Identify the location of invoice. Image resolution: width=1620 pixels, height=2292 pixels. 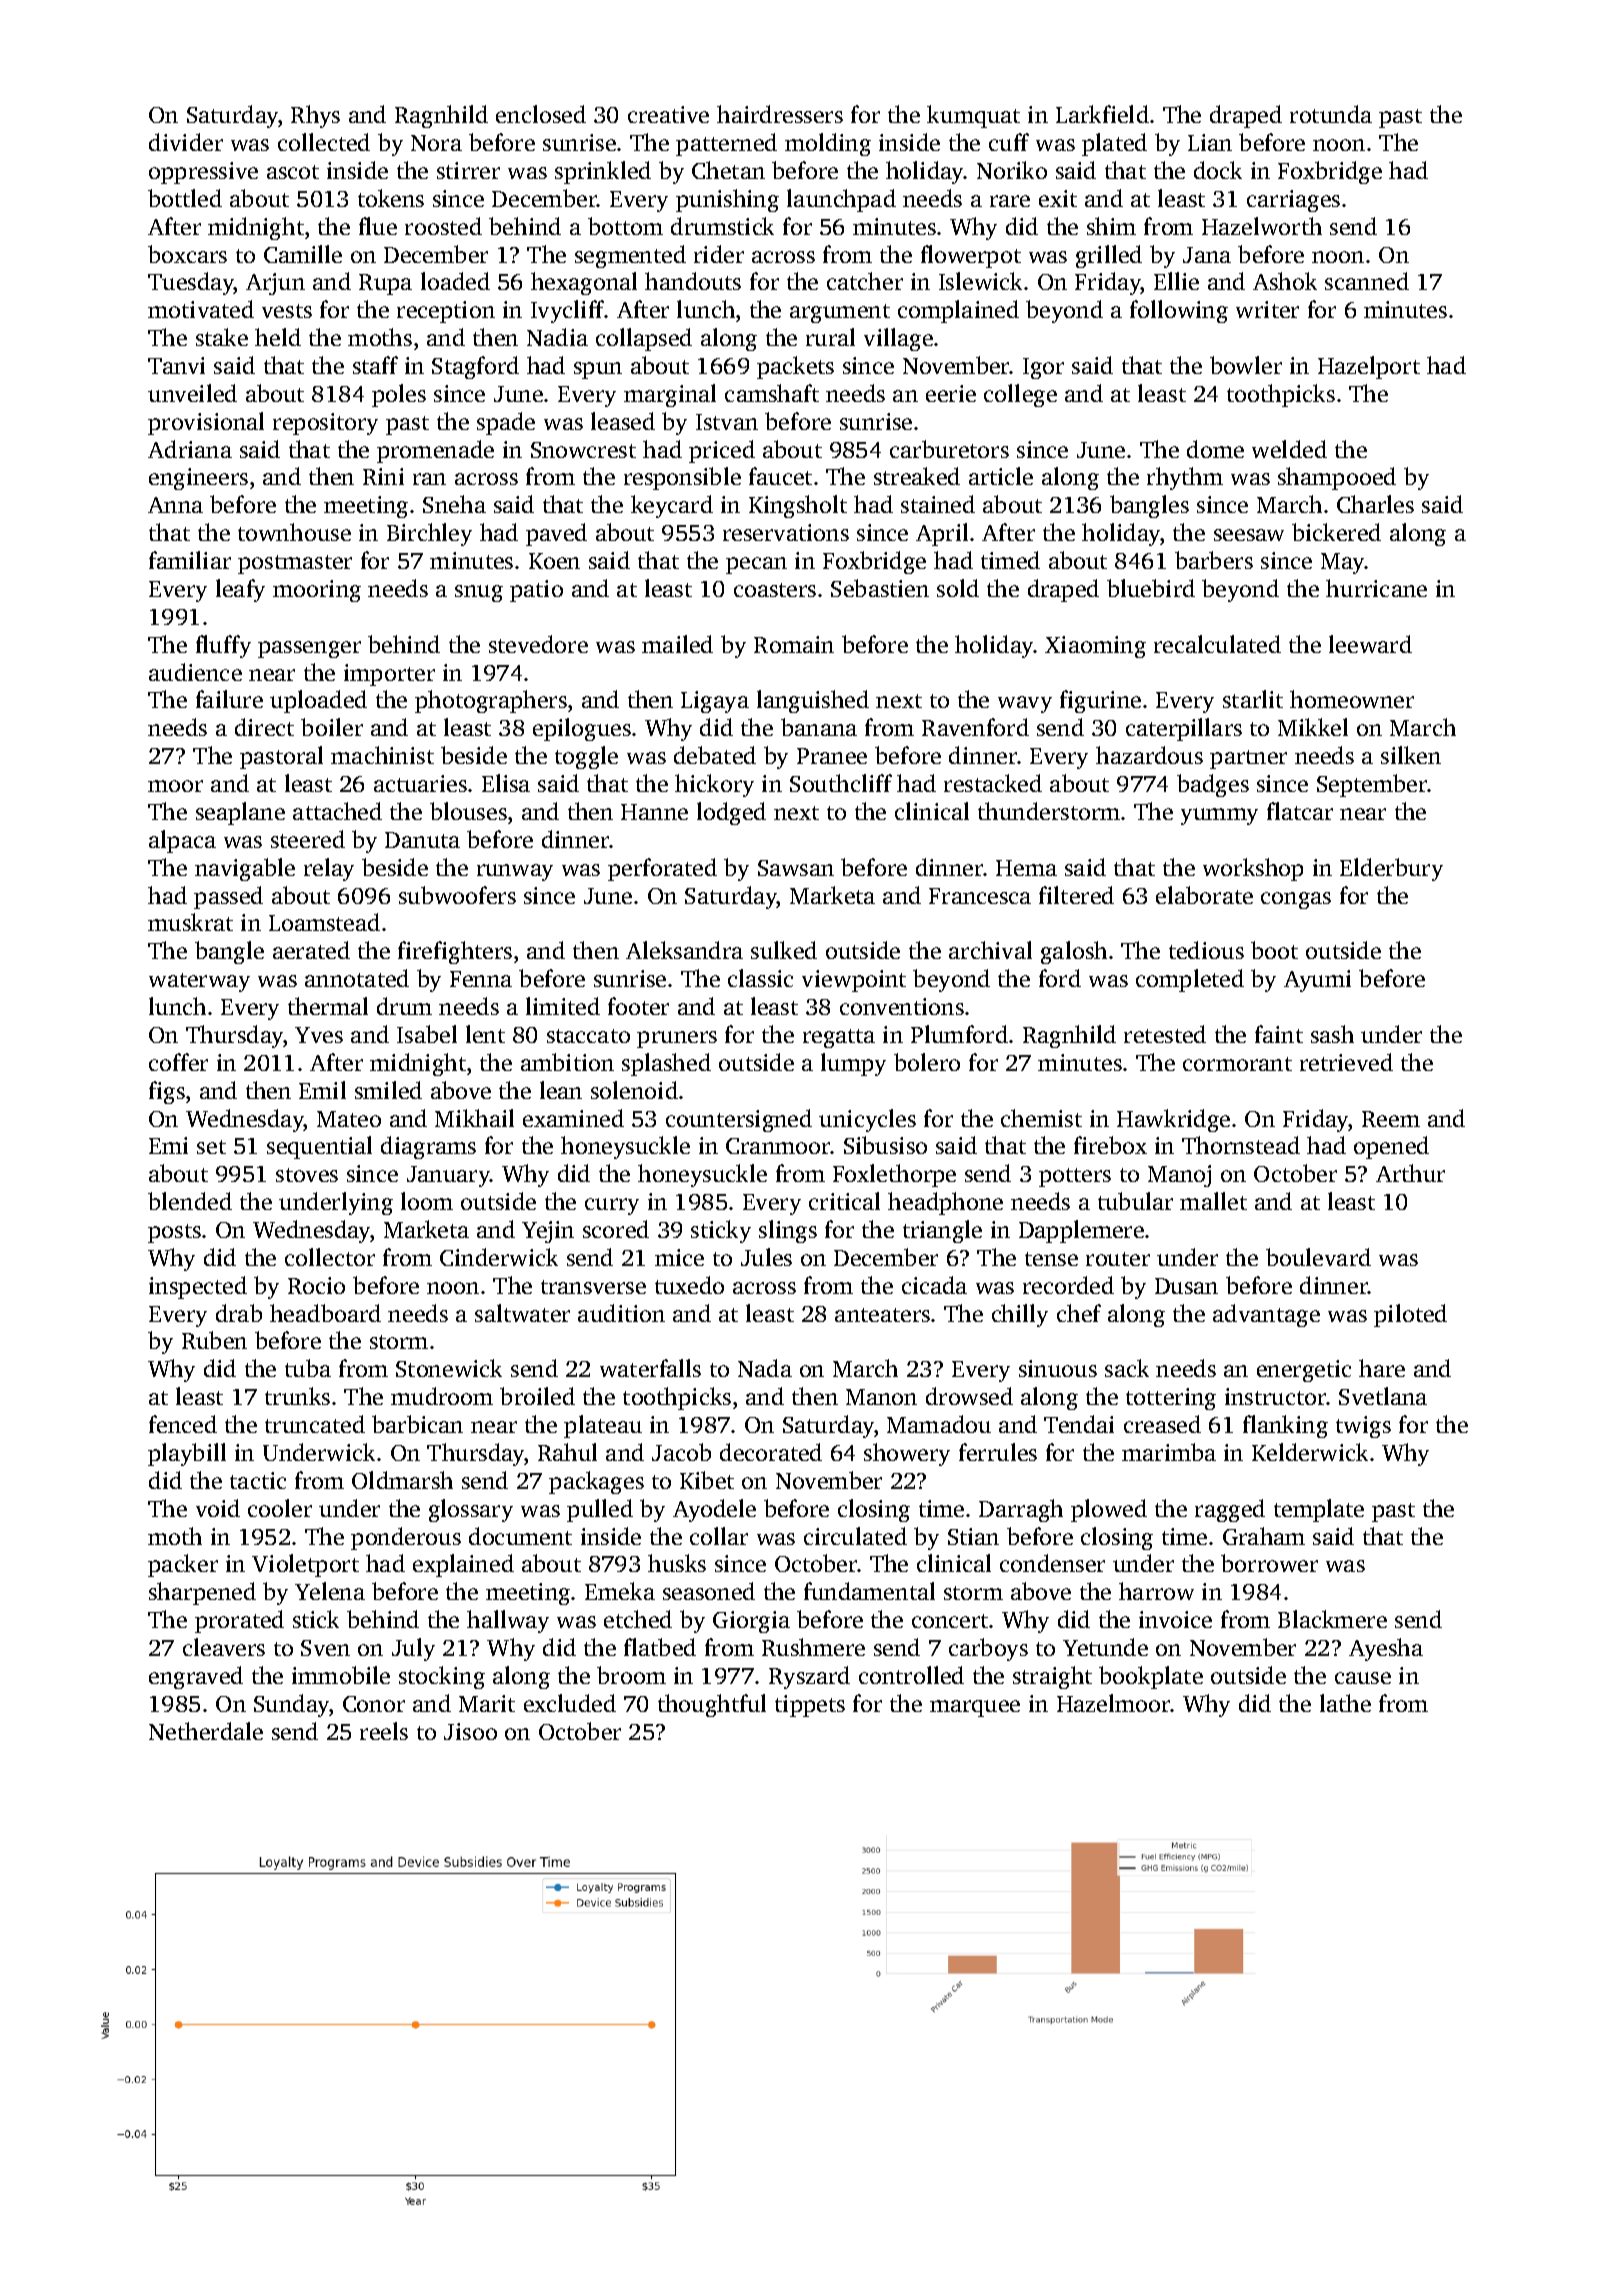
(1175, 1619).
